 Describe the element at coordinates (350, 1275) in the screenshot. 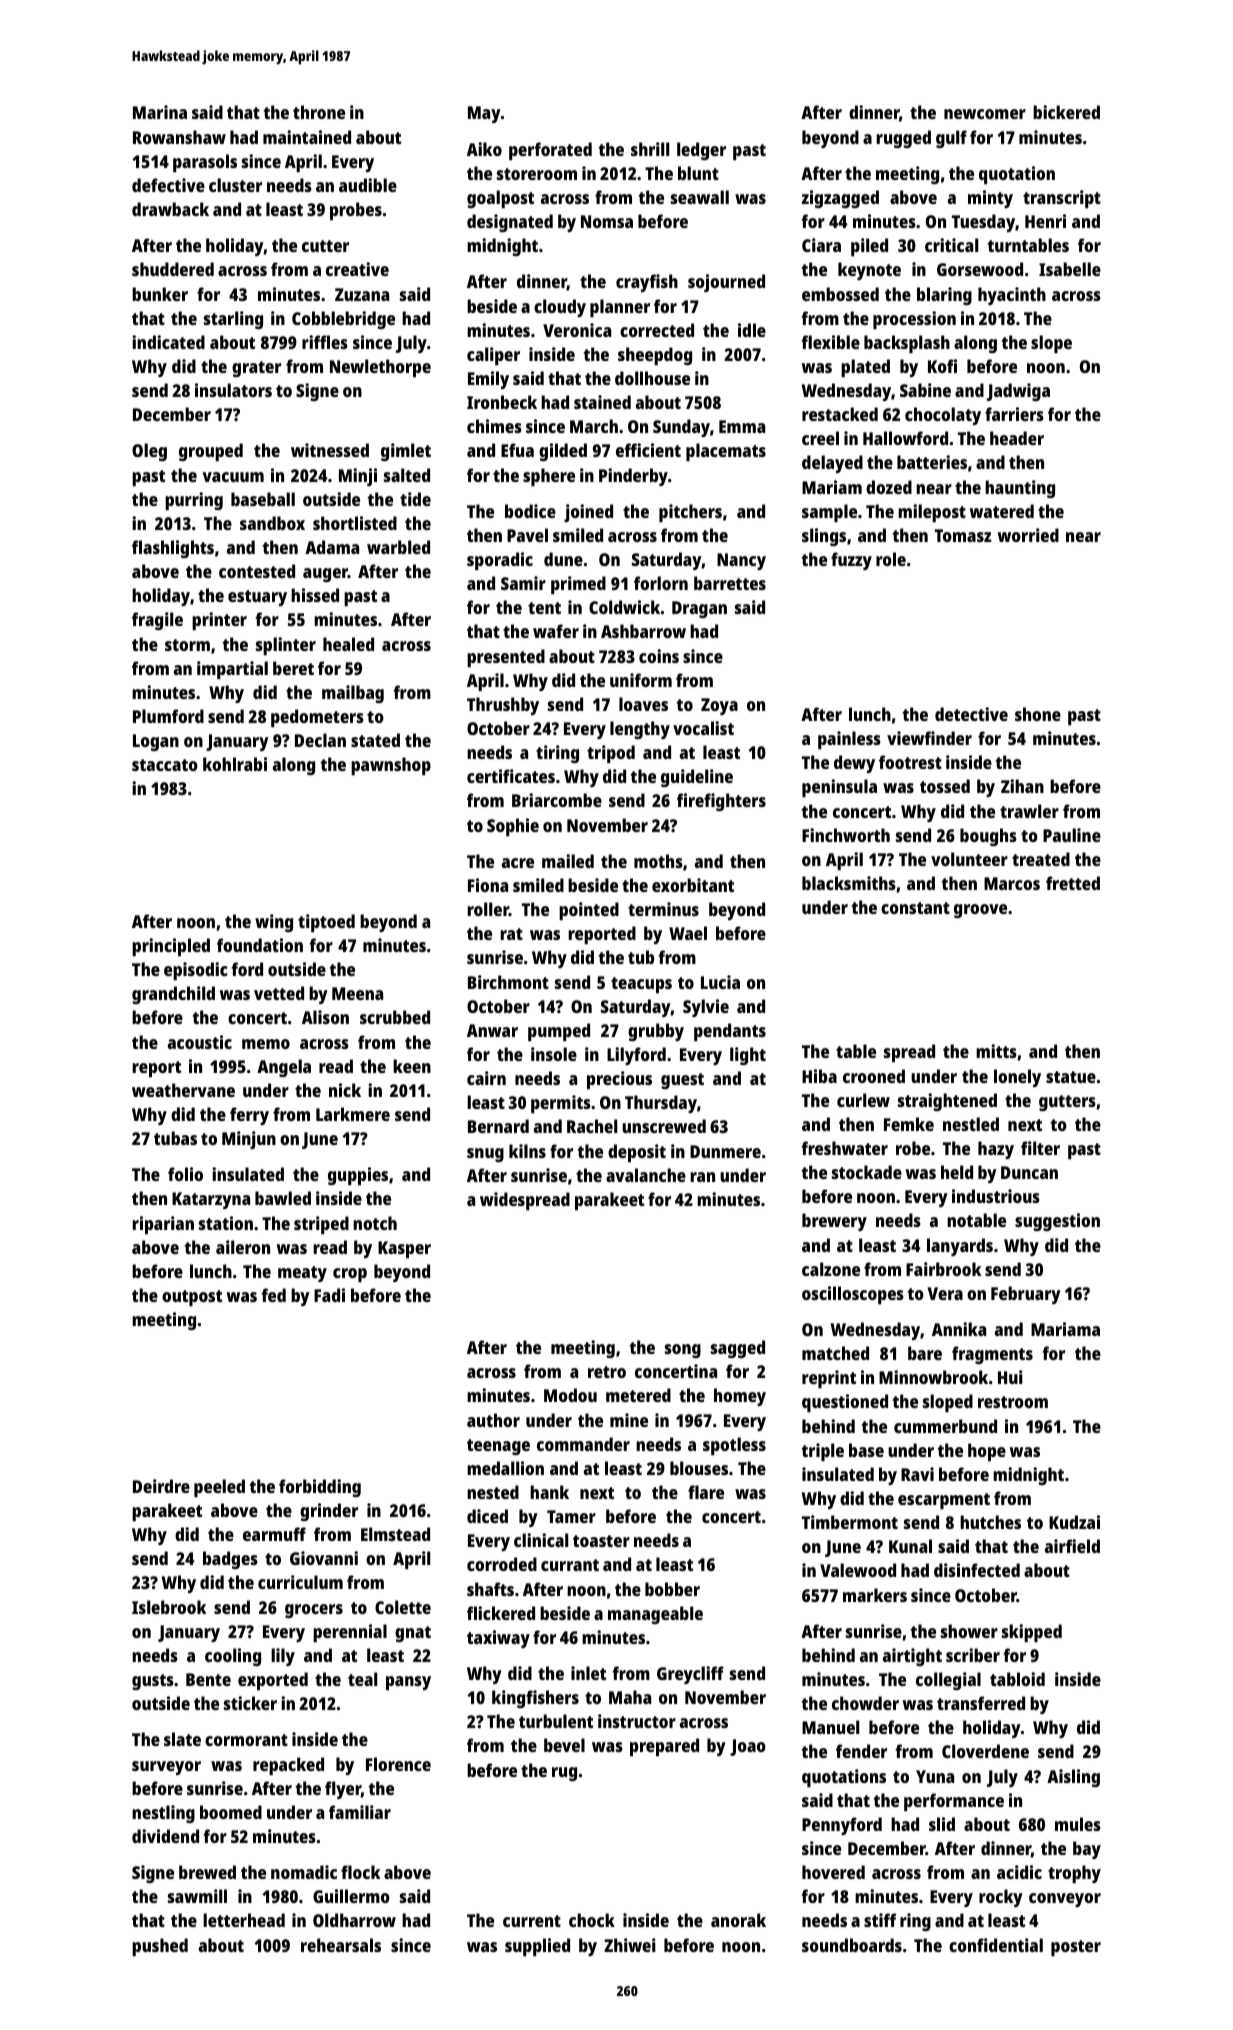

I see `crop` at that location.
